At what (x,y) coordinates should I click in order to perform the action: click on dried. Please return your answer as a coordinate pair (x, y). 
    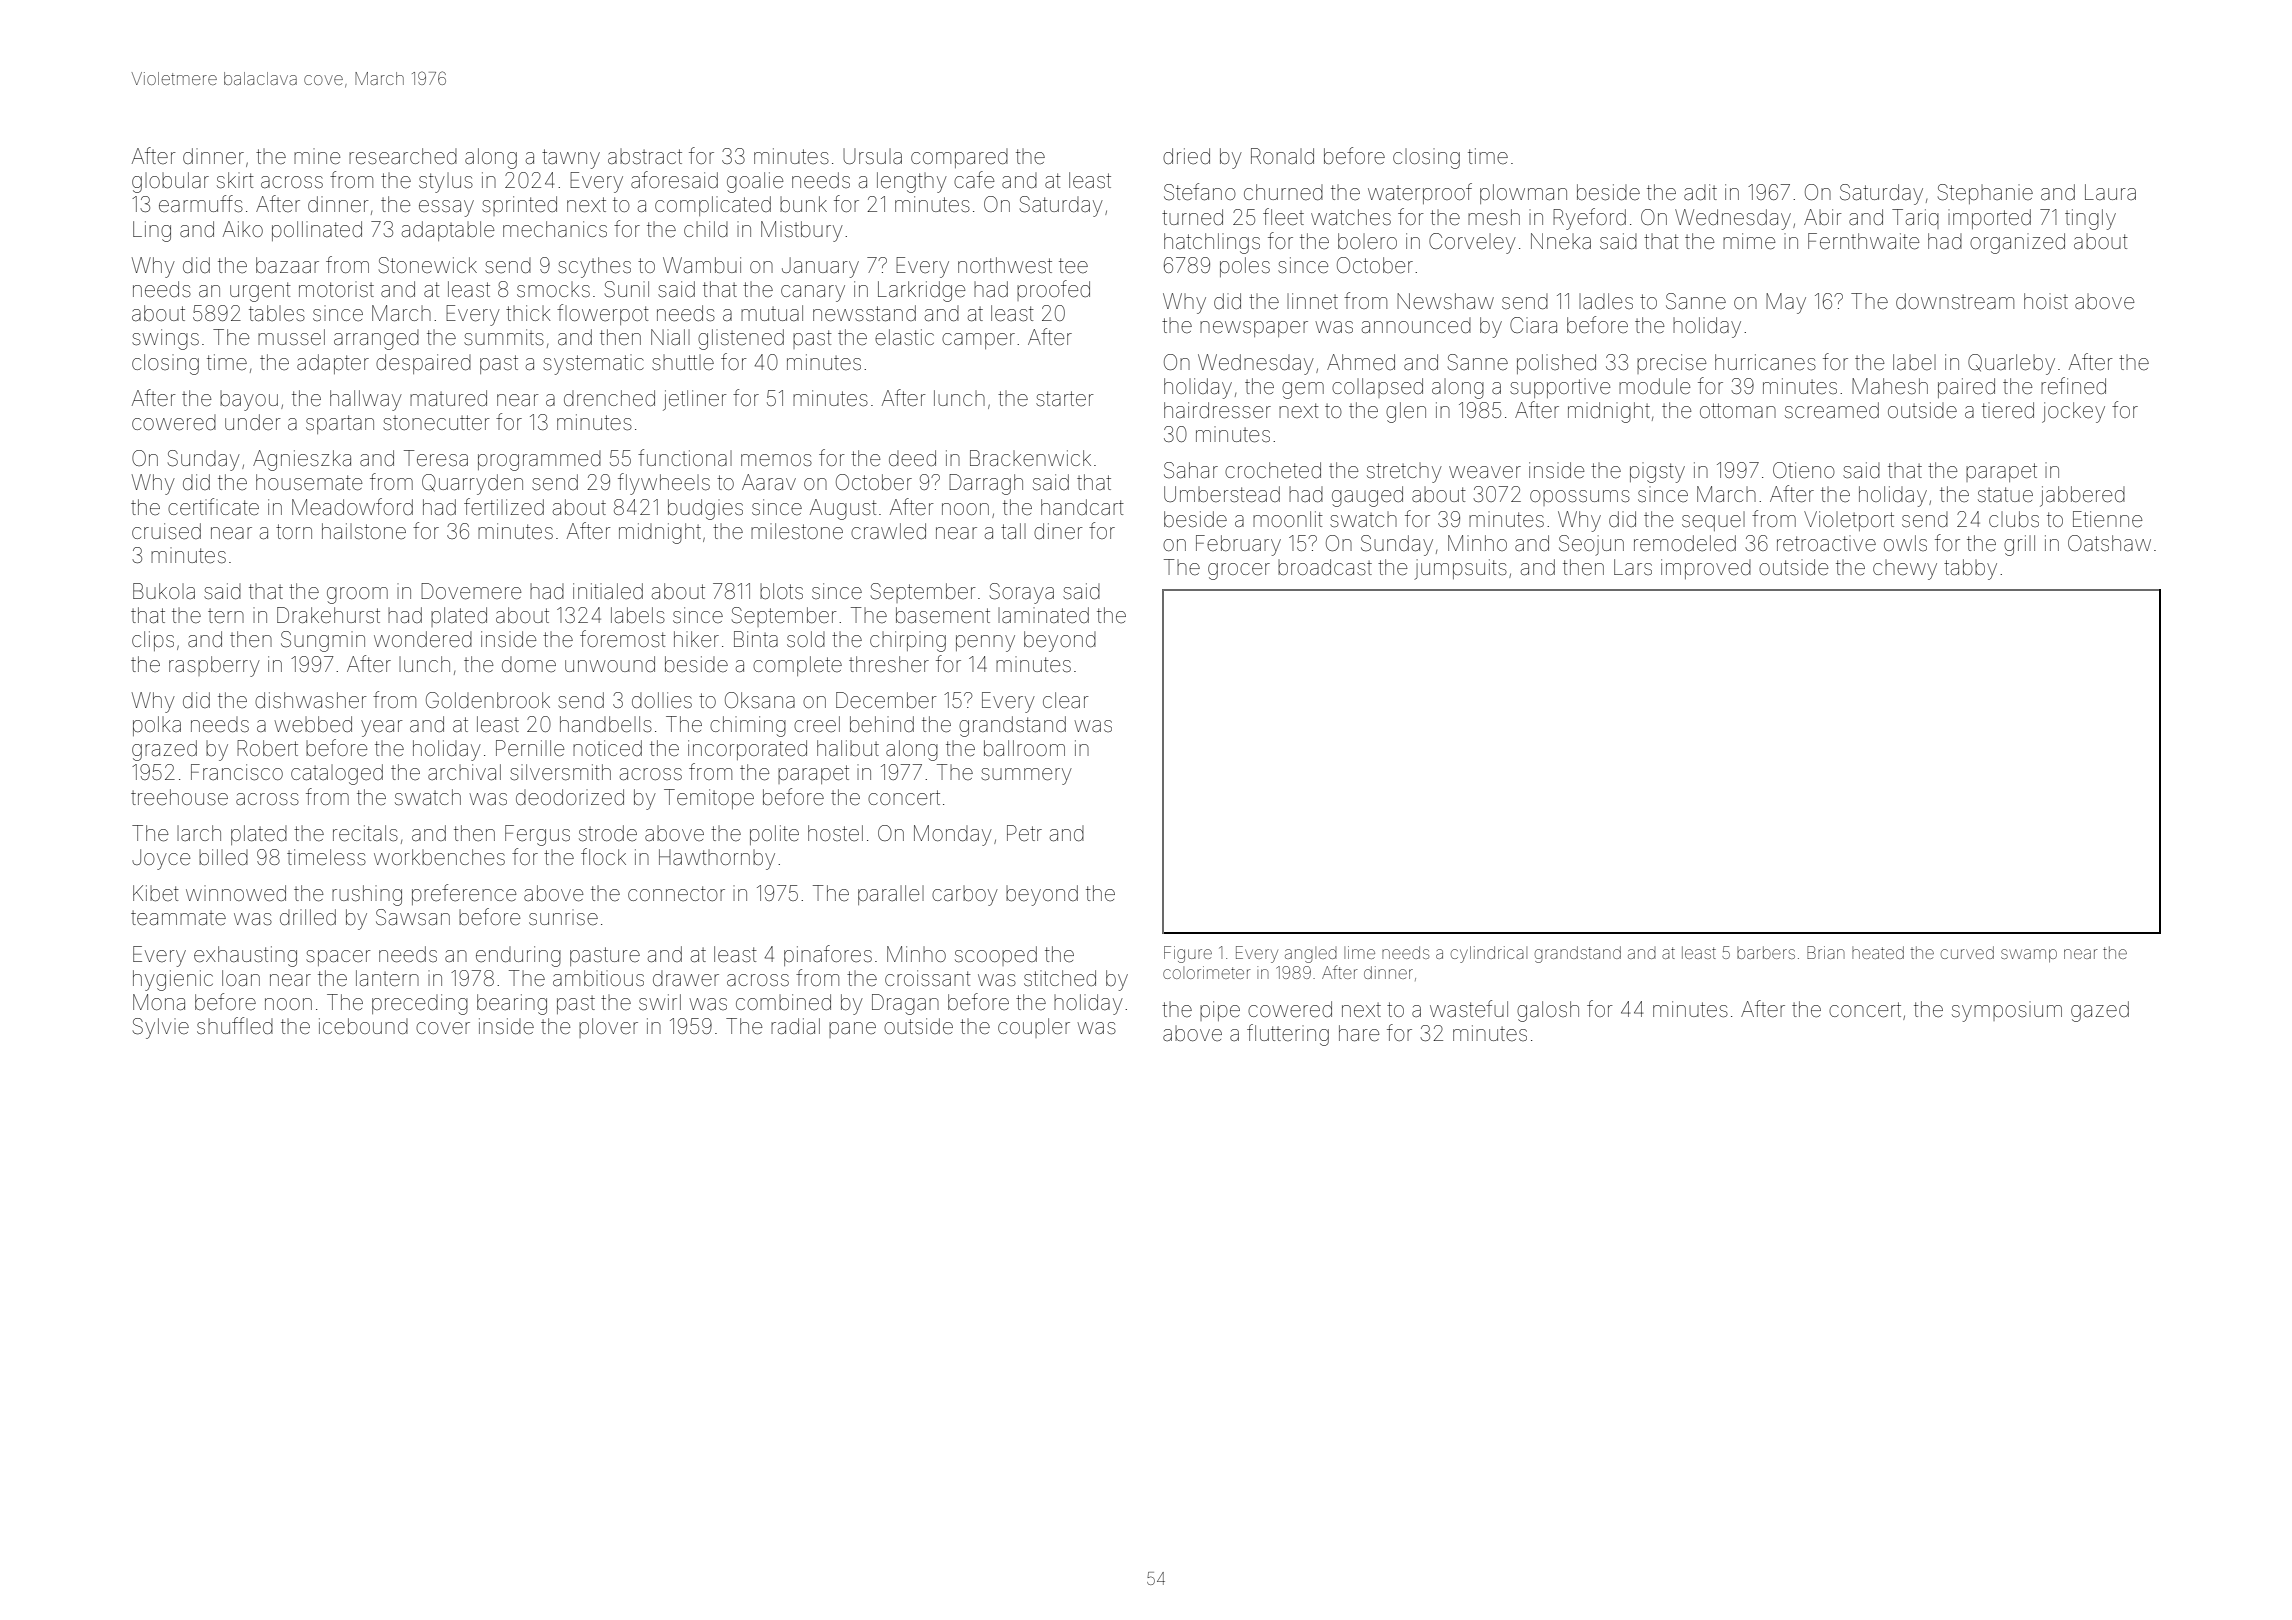
    Looking at the image, I should click on (1186, 156).
